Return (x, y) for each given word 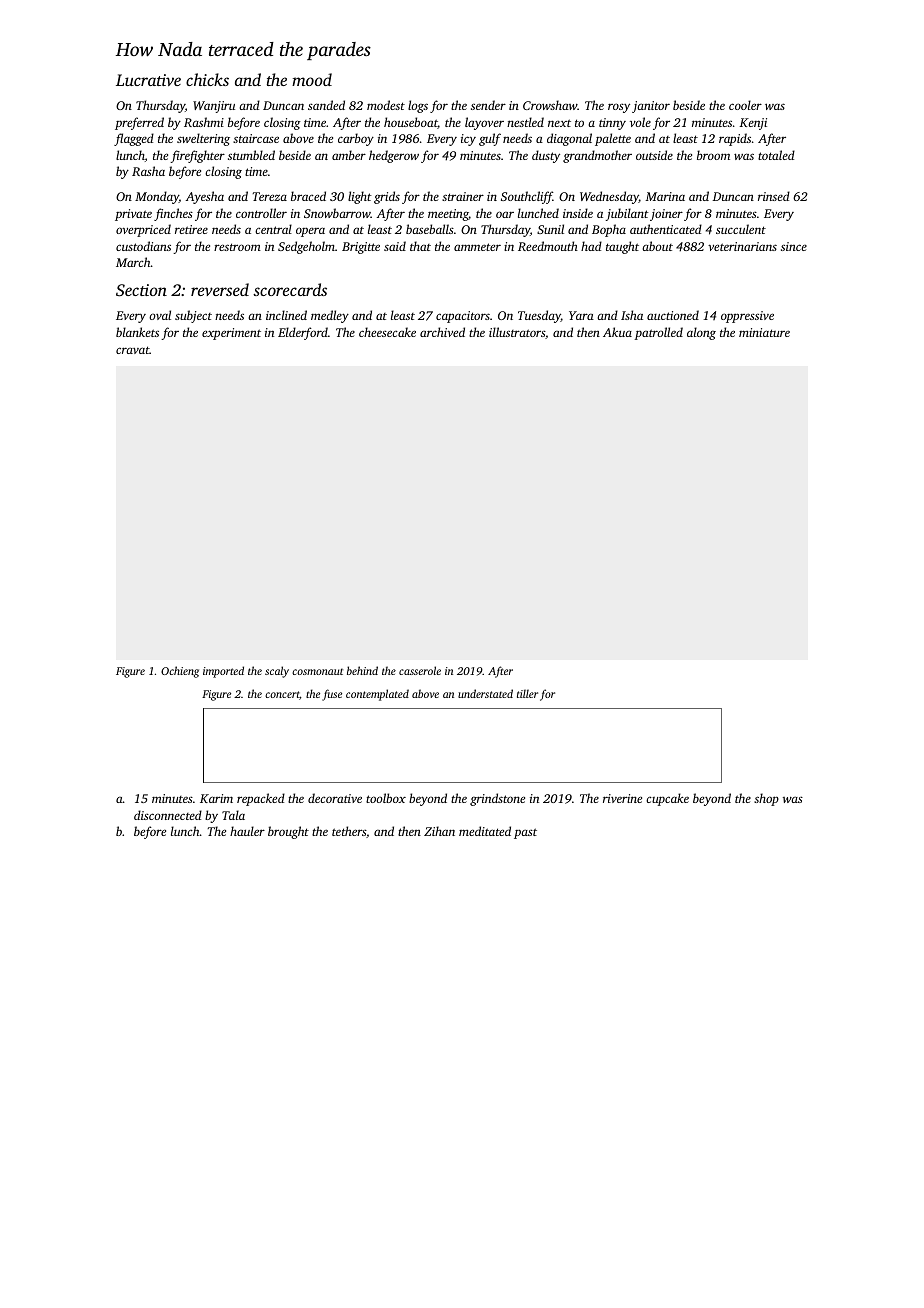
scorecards (290, 289)
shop (766, 799)
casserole (420, 670)
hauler (247, 831)
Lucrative (148, 80)
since (794, 246)
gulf (490, 139)
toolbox (386, 798)
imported (223, 672)
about (657, 246)
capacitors (463, 317)
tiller (527, 693)
